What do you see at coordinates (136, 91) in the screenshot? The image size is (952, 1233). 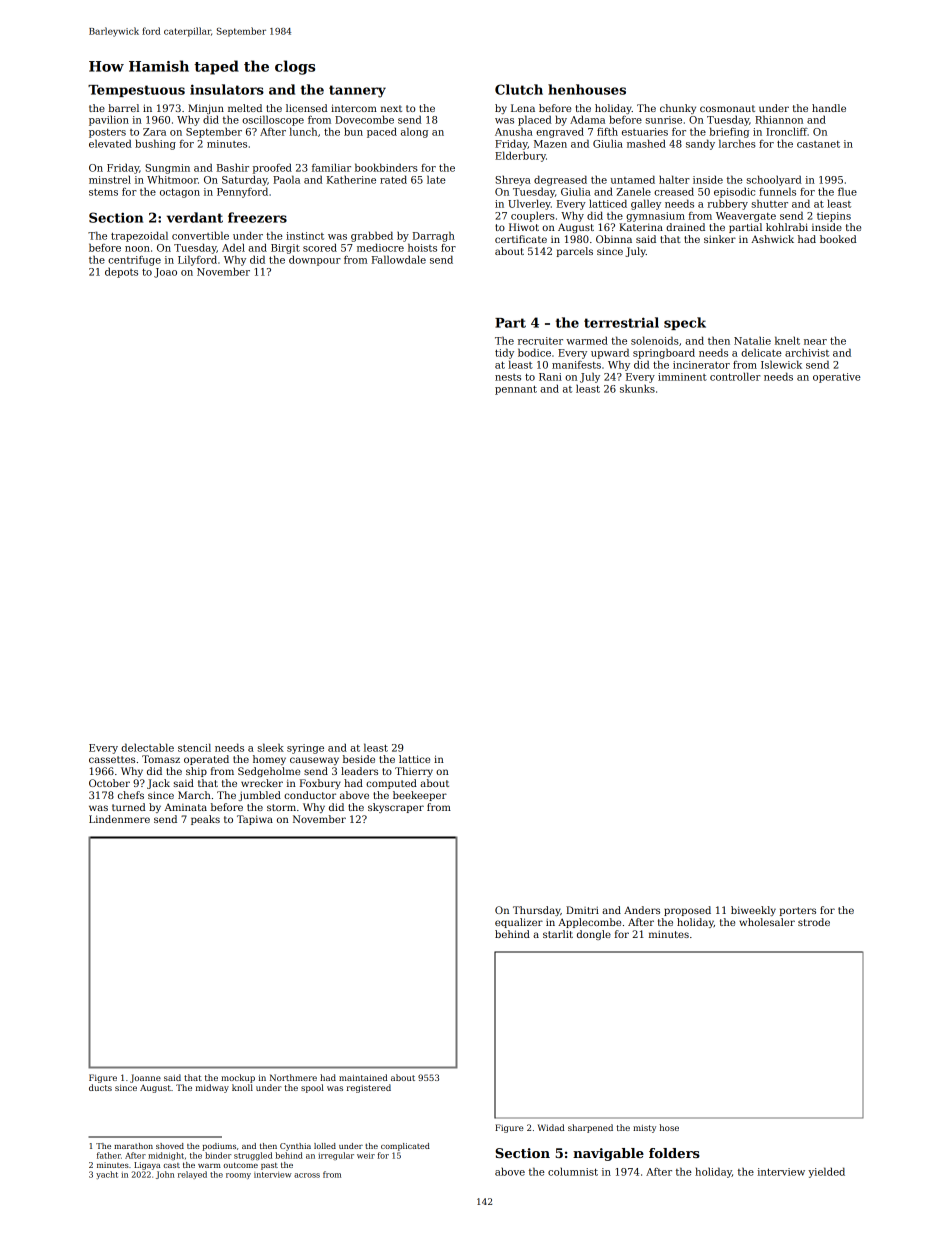 I see `Tempestuous` at bounding box center [136, 91].
